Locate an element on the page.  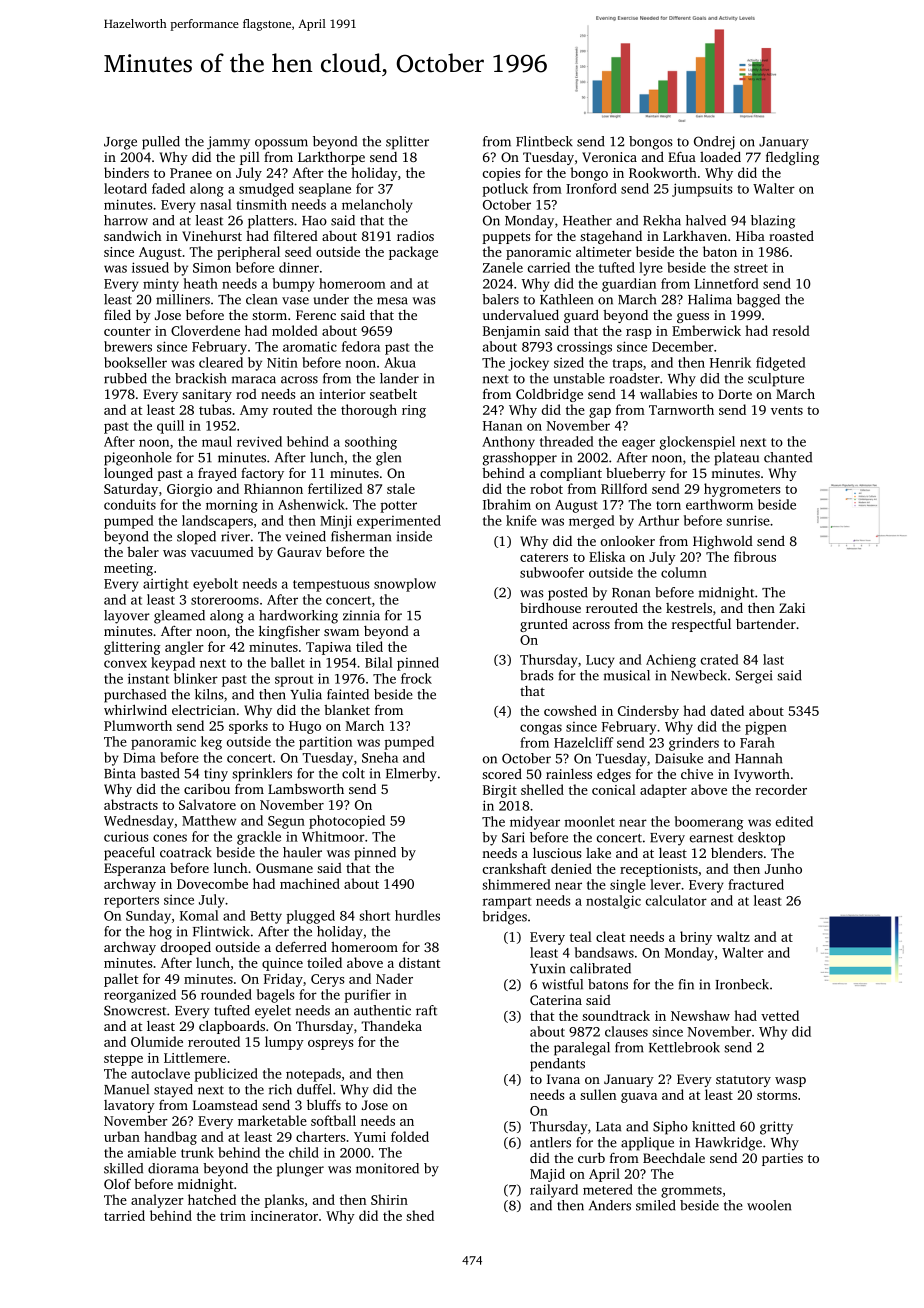
coatrack is located at coordinates (186, 852).
